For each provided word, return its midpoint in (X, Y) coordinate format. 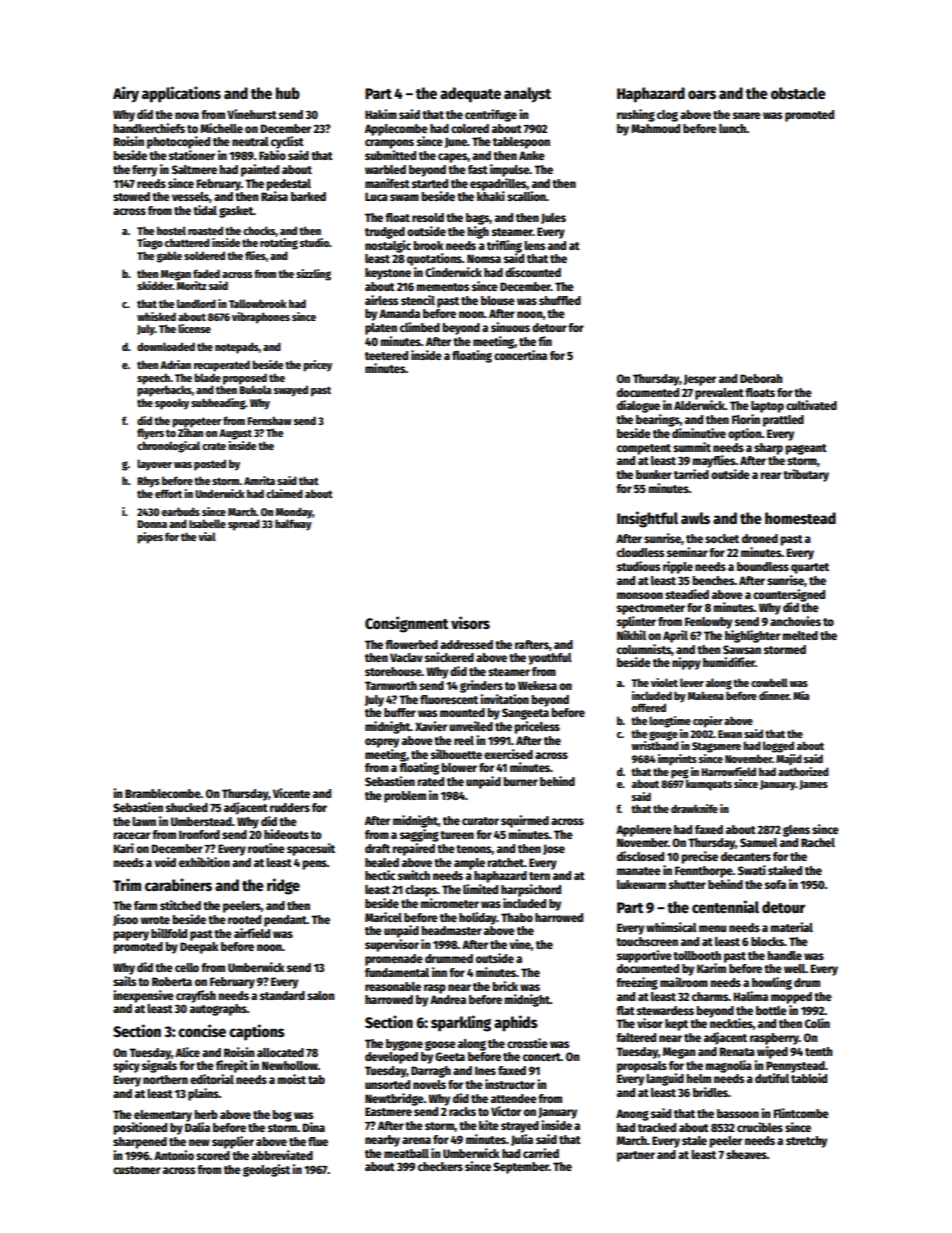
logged (778, 747)
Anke (532, 155)
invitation (504, 699)
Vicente (291, 793)
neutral (250, 141)
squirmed (525, 821)
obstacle (798, 93)
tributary (806, 475)
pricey (317, 366)
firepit (232, 1066)
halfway (293, 525)
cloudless (640, 552)
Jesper (700, 380)
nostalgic (388, 246)
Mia (801, 695)
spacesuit (311, 849)
